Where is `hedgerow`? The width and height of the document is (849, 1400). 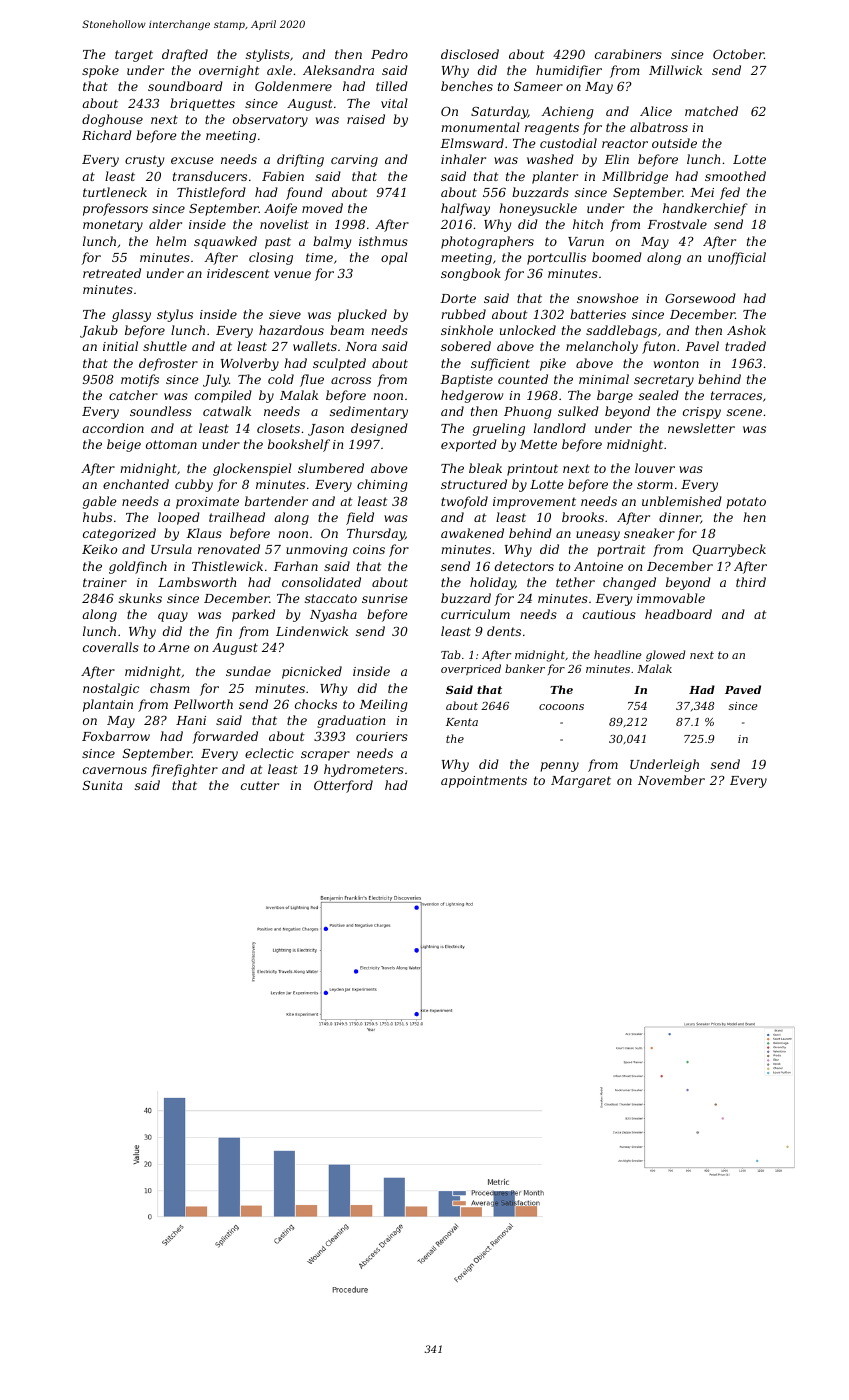
hedgerow is located at coordinates (472, 396).
